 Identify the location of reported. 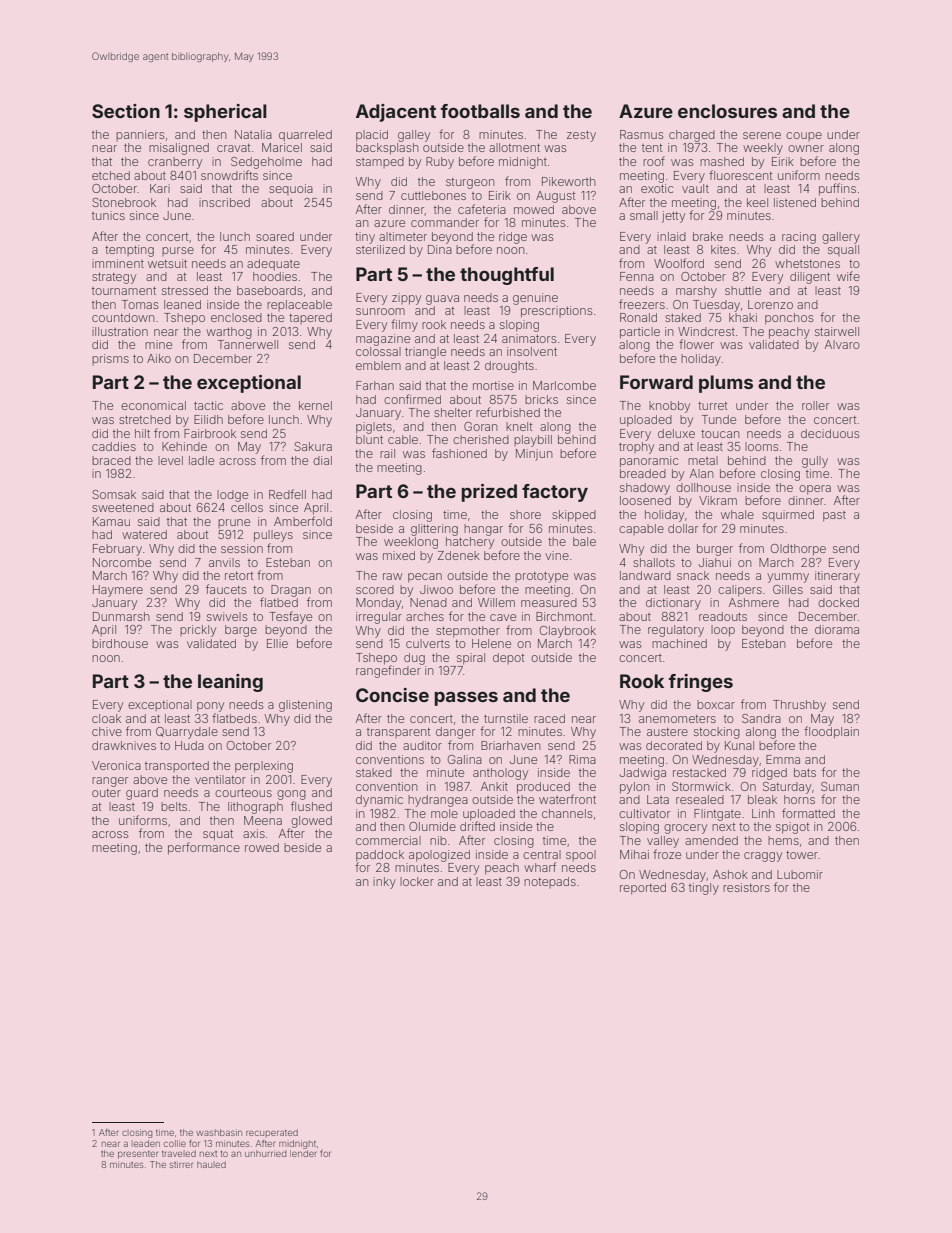
(643, 889).
